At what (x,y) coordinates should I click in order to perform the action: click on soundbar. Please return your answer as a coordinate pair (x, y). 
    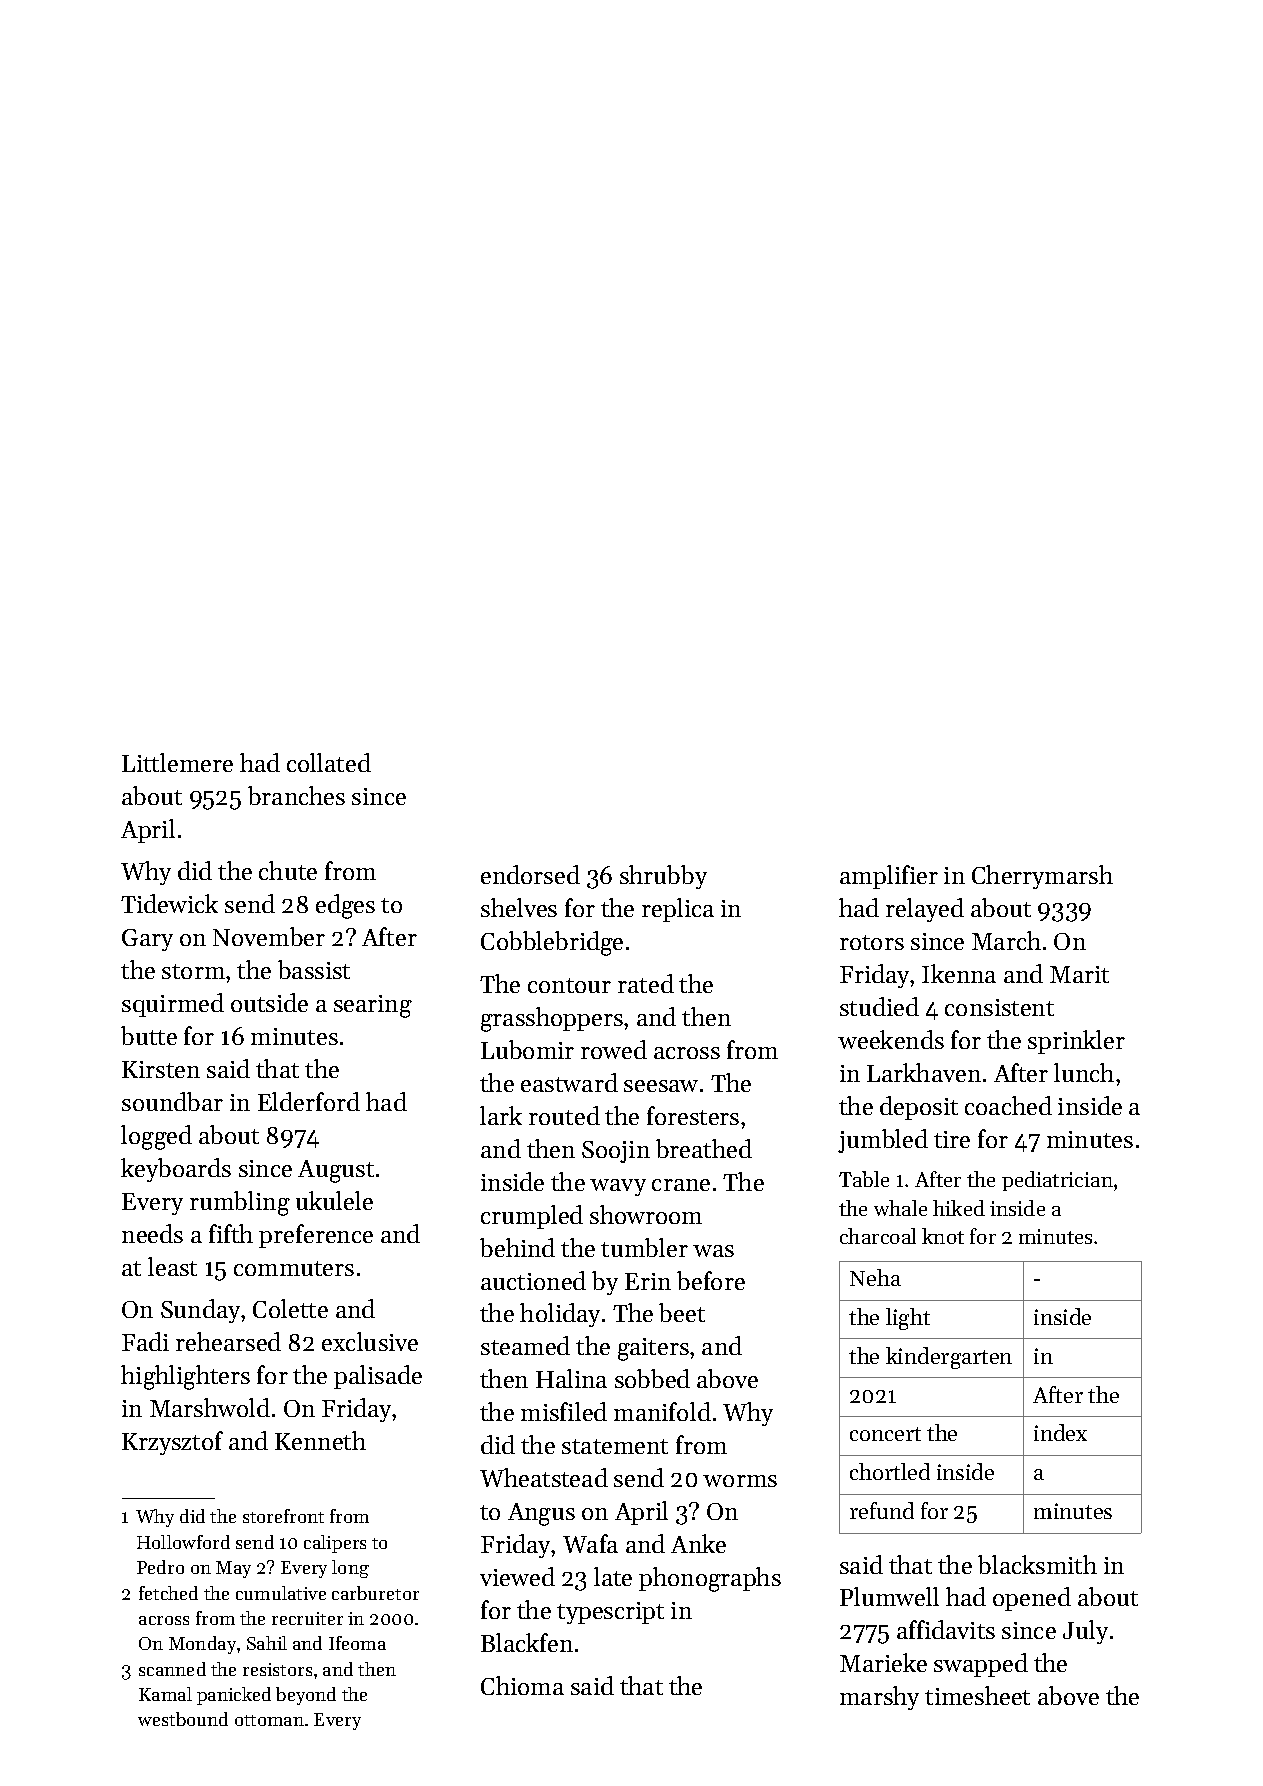
    Looking at the image, I should click on (172, 1101).
